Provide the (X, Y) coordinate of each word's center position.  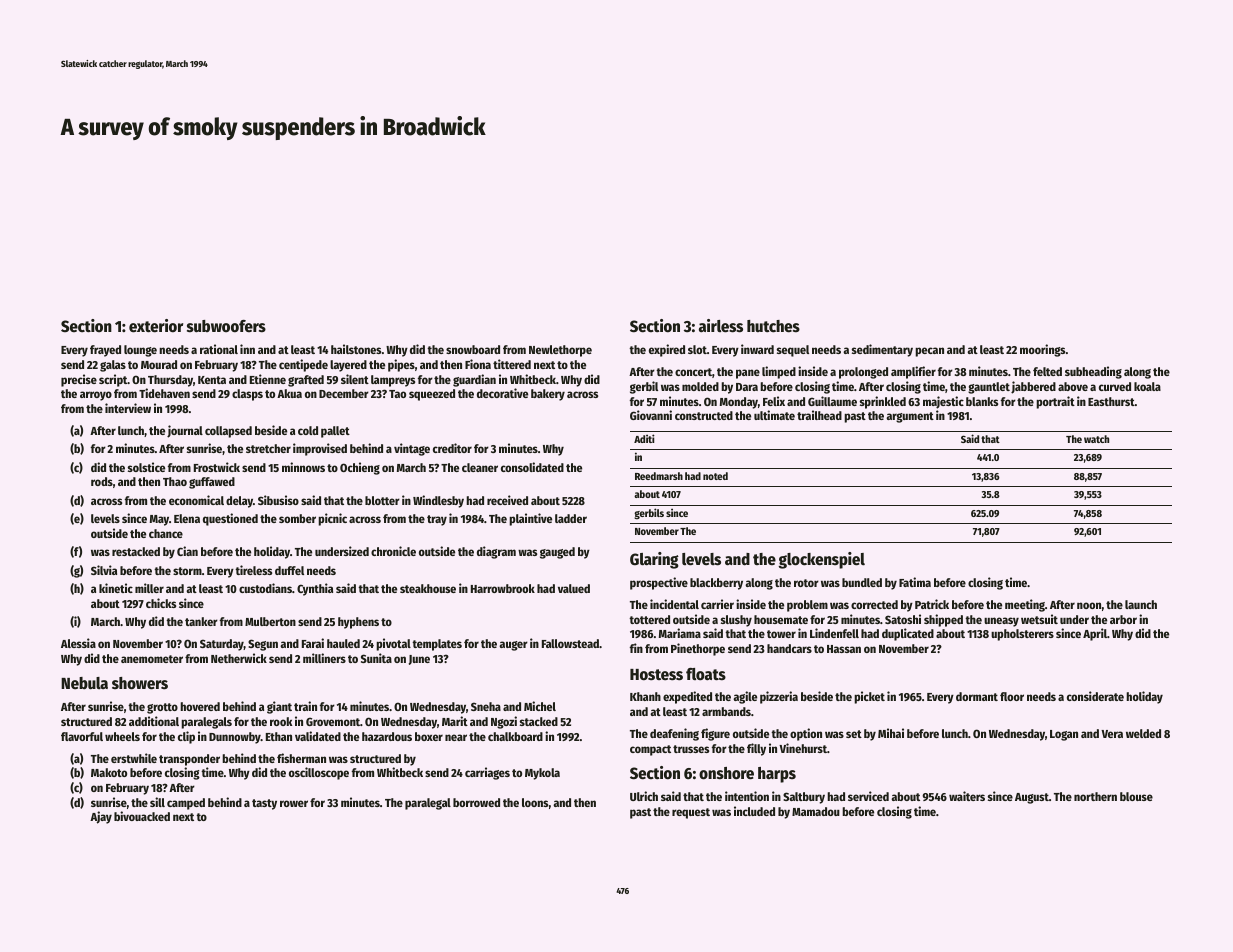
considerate (1095, 696)
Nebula (84, 683)
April (1095, 634)
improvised (320, 449)
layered (348, 366)
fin (636, 648)
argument (910, 417)
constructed (704, 415)
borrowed (476, 802)
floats (706, 674)
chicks (161, 603)
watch (1096, 439)
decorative (502, 393)
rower (294, 803)
